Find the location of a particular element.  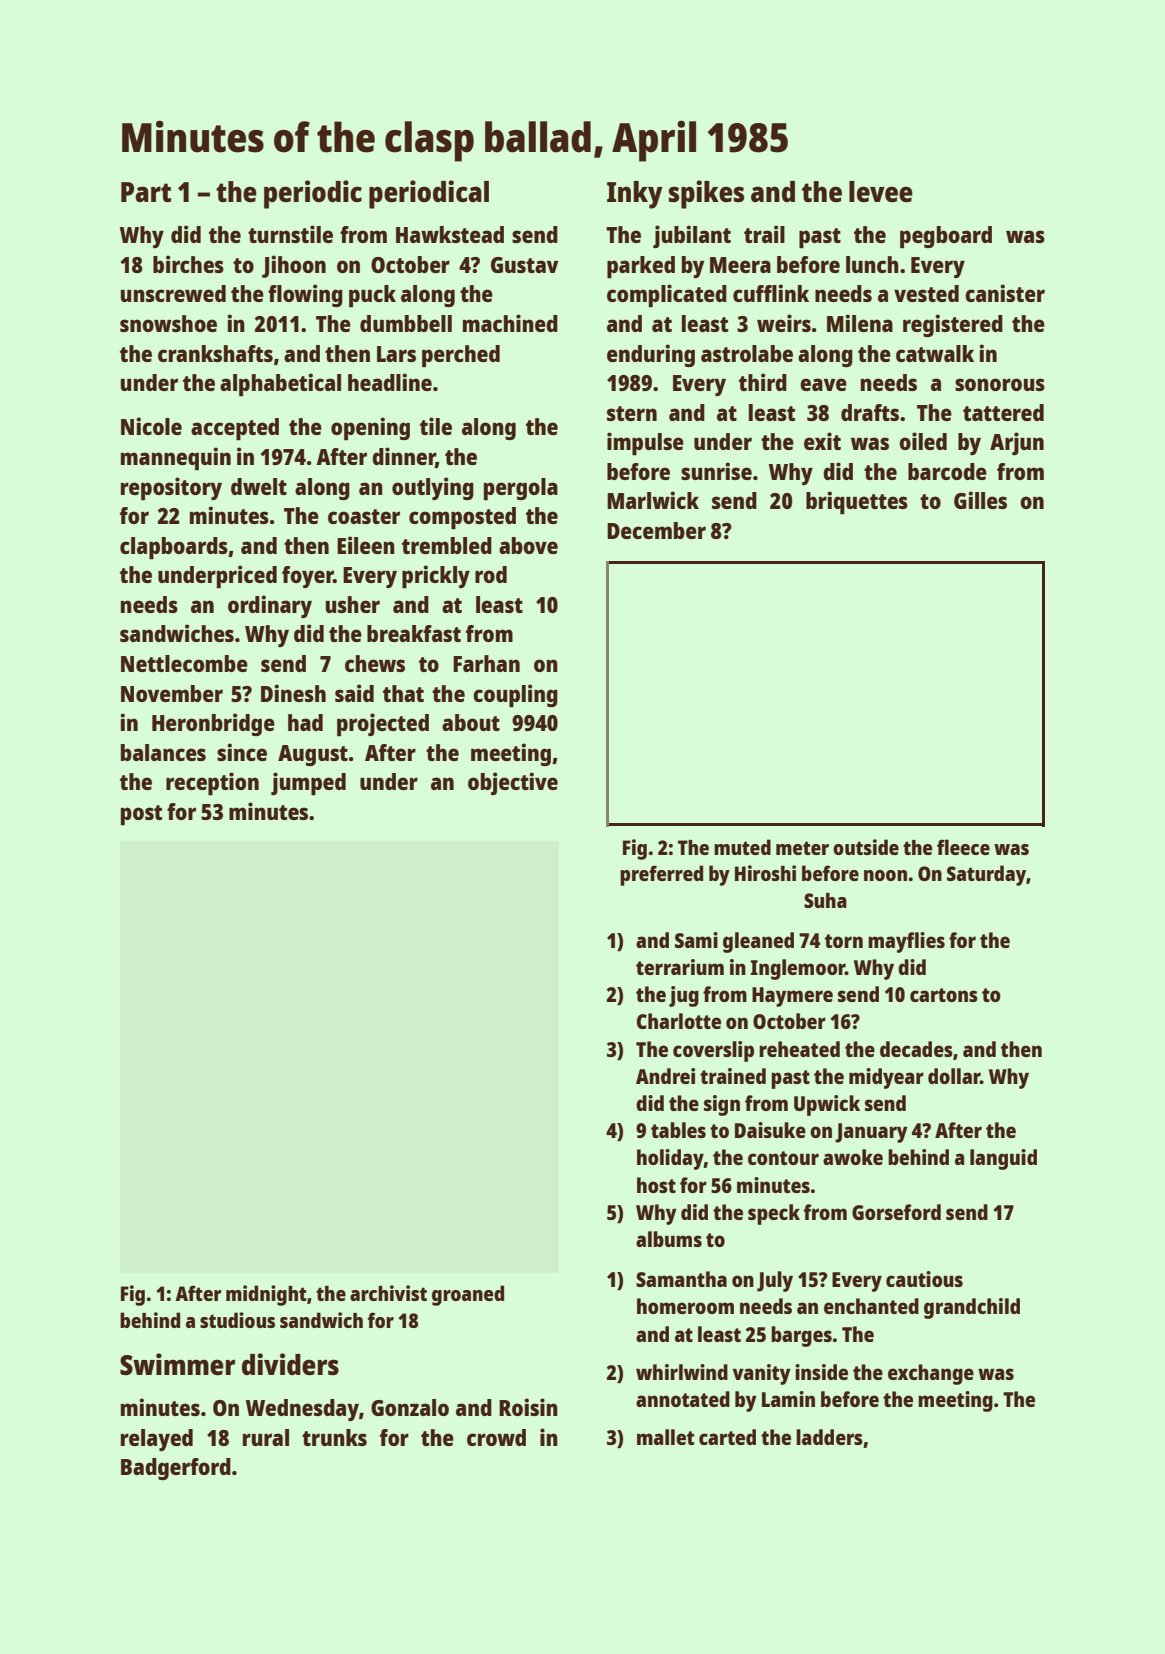

terrarium is located at coordinates (680, 967).
